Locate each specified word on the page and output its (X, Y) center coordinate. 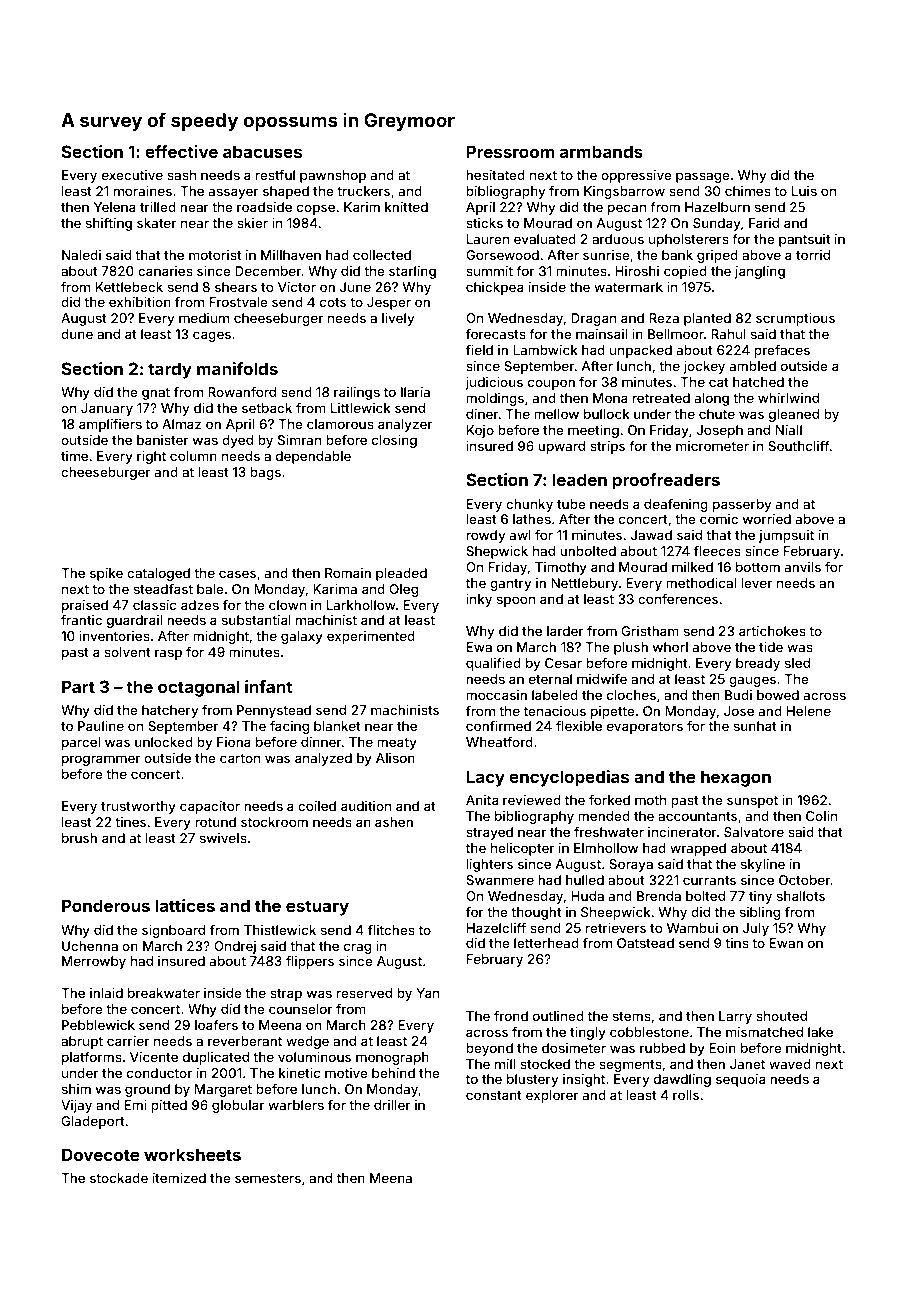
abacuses (262, 151)
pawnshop (333, 176)
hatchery (170, 711)
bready (758, 664)
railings (357, 393)
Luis (804, 191)
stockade (119, 1178)
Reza (664, 318)
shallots (801, 896)
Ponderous (106, 905)
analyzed (323, 759)
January (107, 409)
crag (357, 948)
